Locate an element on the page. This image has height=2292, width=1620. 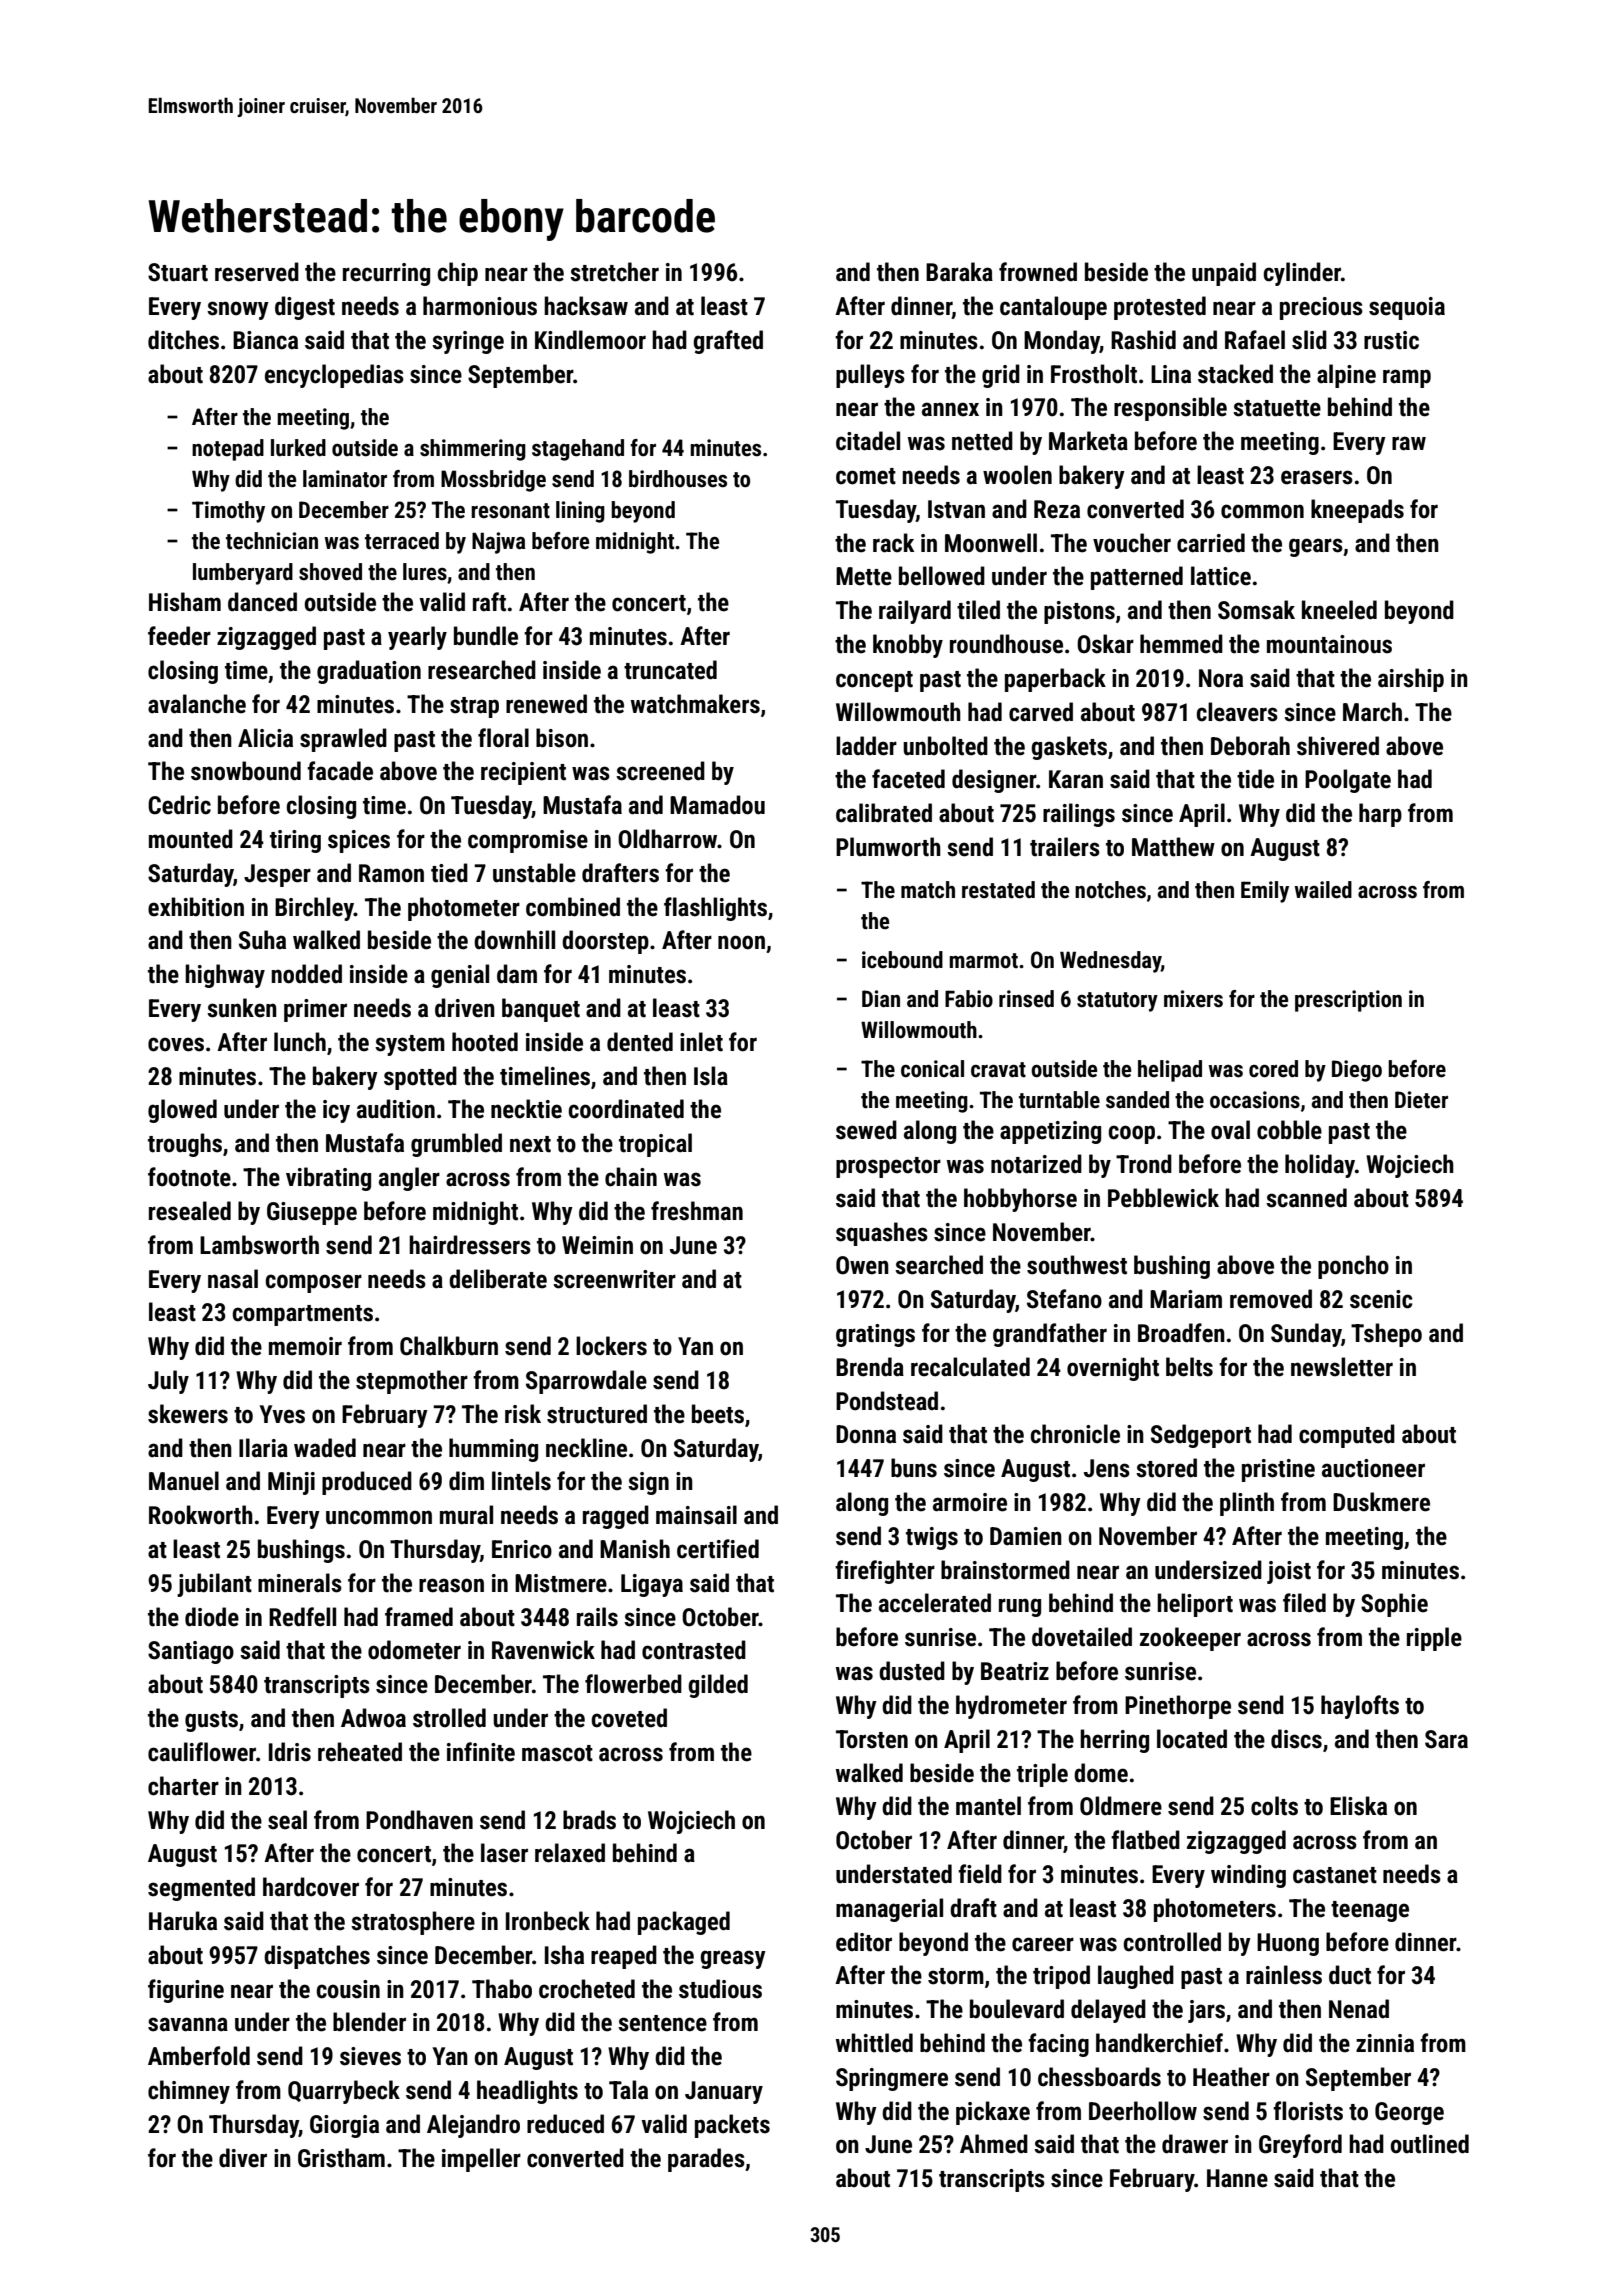
diver is located at coordinates (243, 2158).
